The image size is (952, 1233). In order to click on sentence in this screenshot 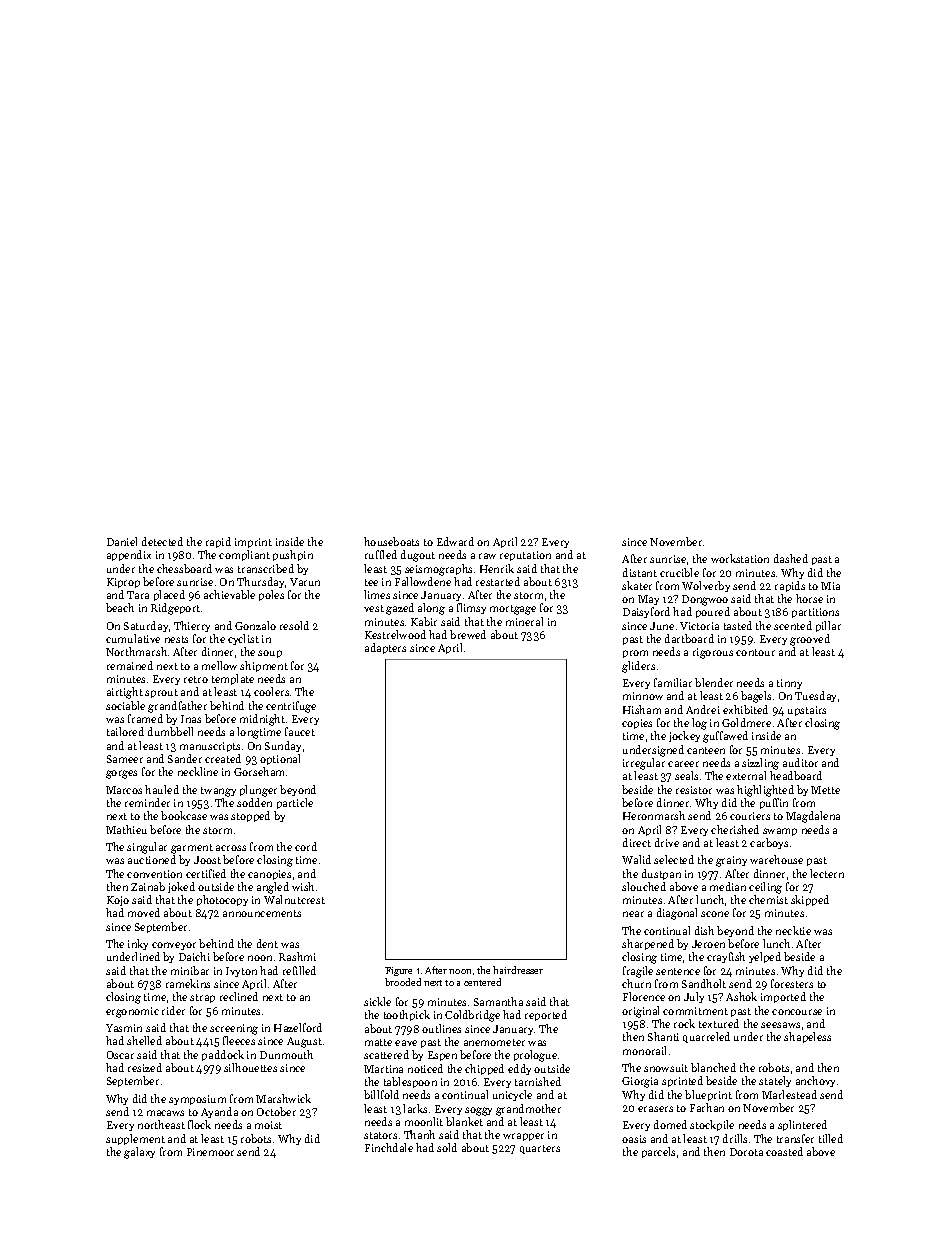, I will do `click(678, 971)`.
